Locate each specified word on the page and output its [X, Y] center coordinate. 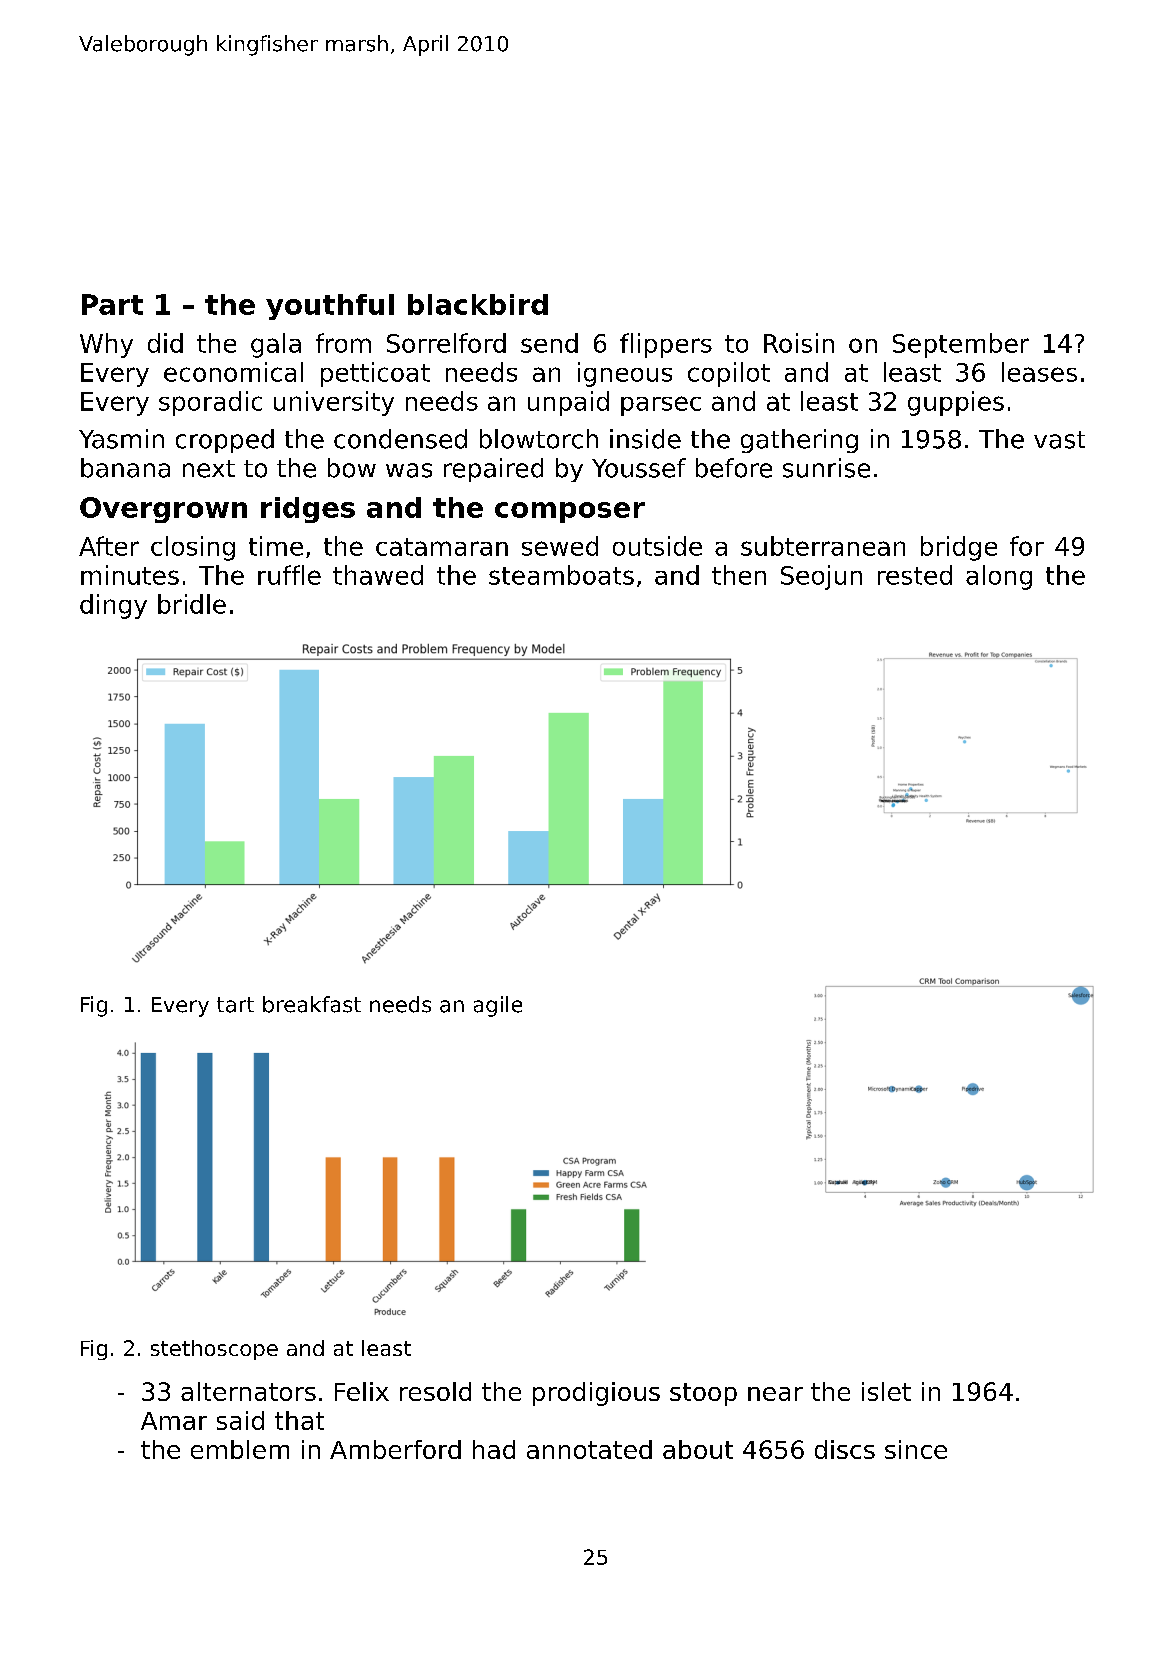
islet [886, 1391]
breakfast [312, 1004]
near [775, 1394]
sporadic [210, 403]
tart [235, 1005]
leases [1039, 372]
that [299, 1420]
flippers [666, 345]
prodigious [596, 1394]
